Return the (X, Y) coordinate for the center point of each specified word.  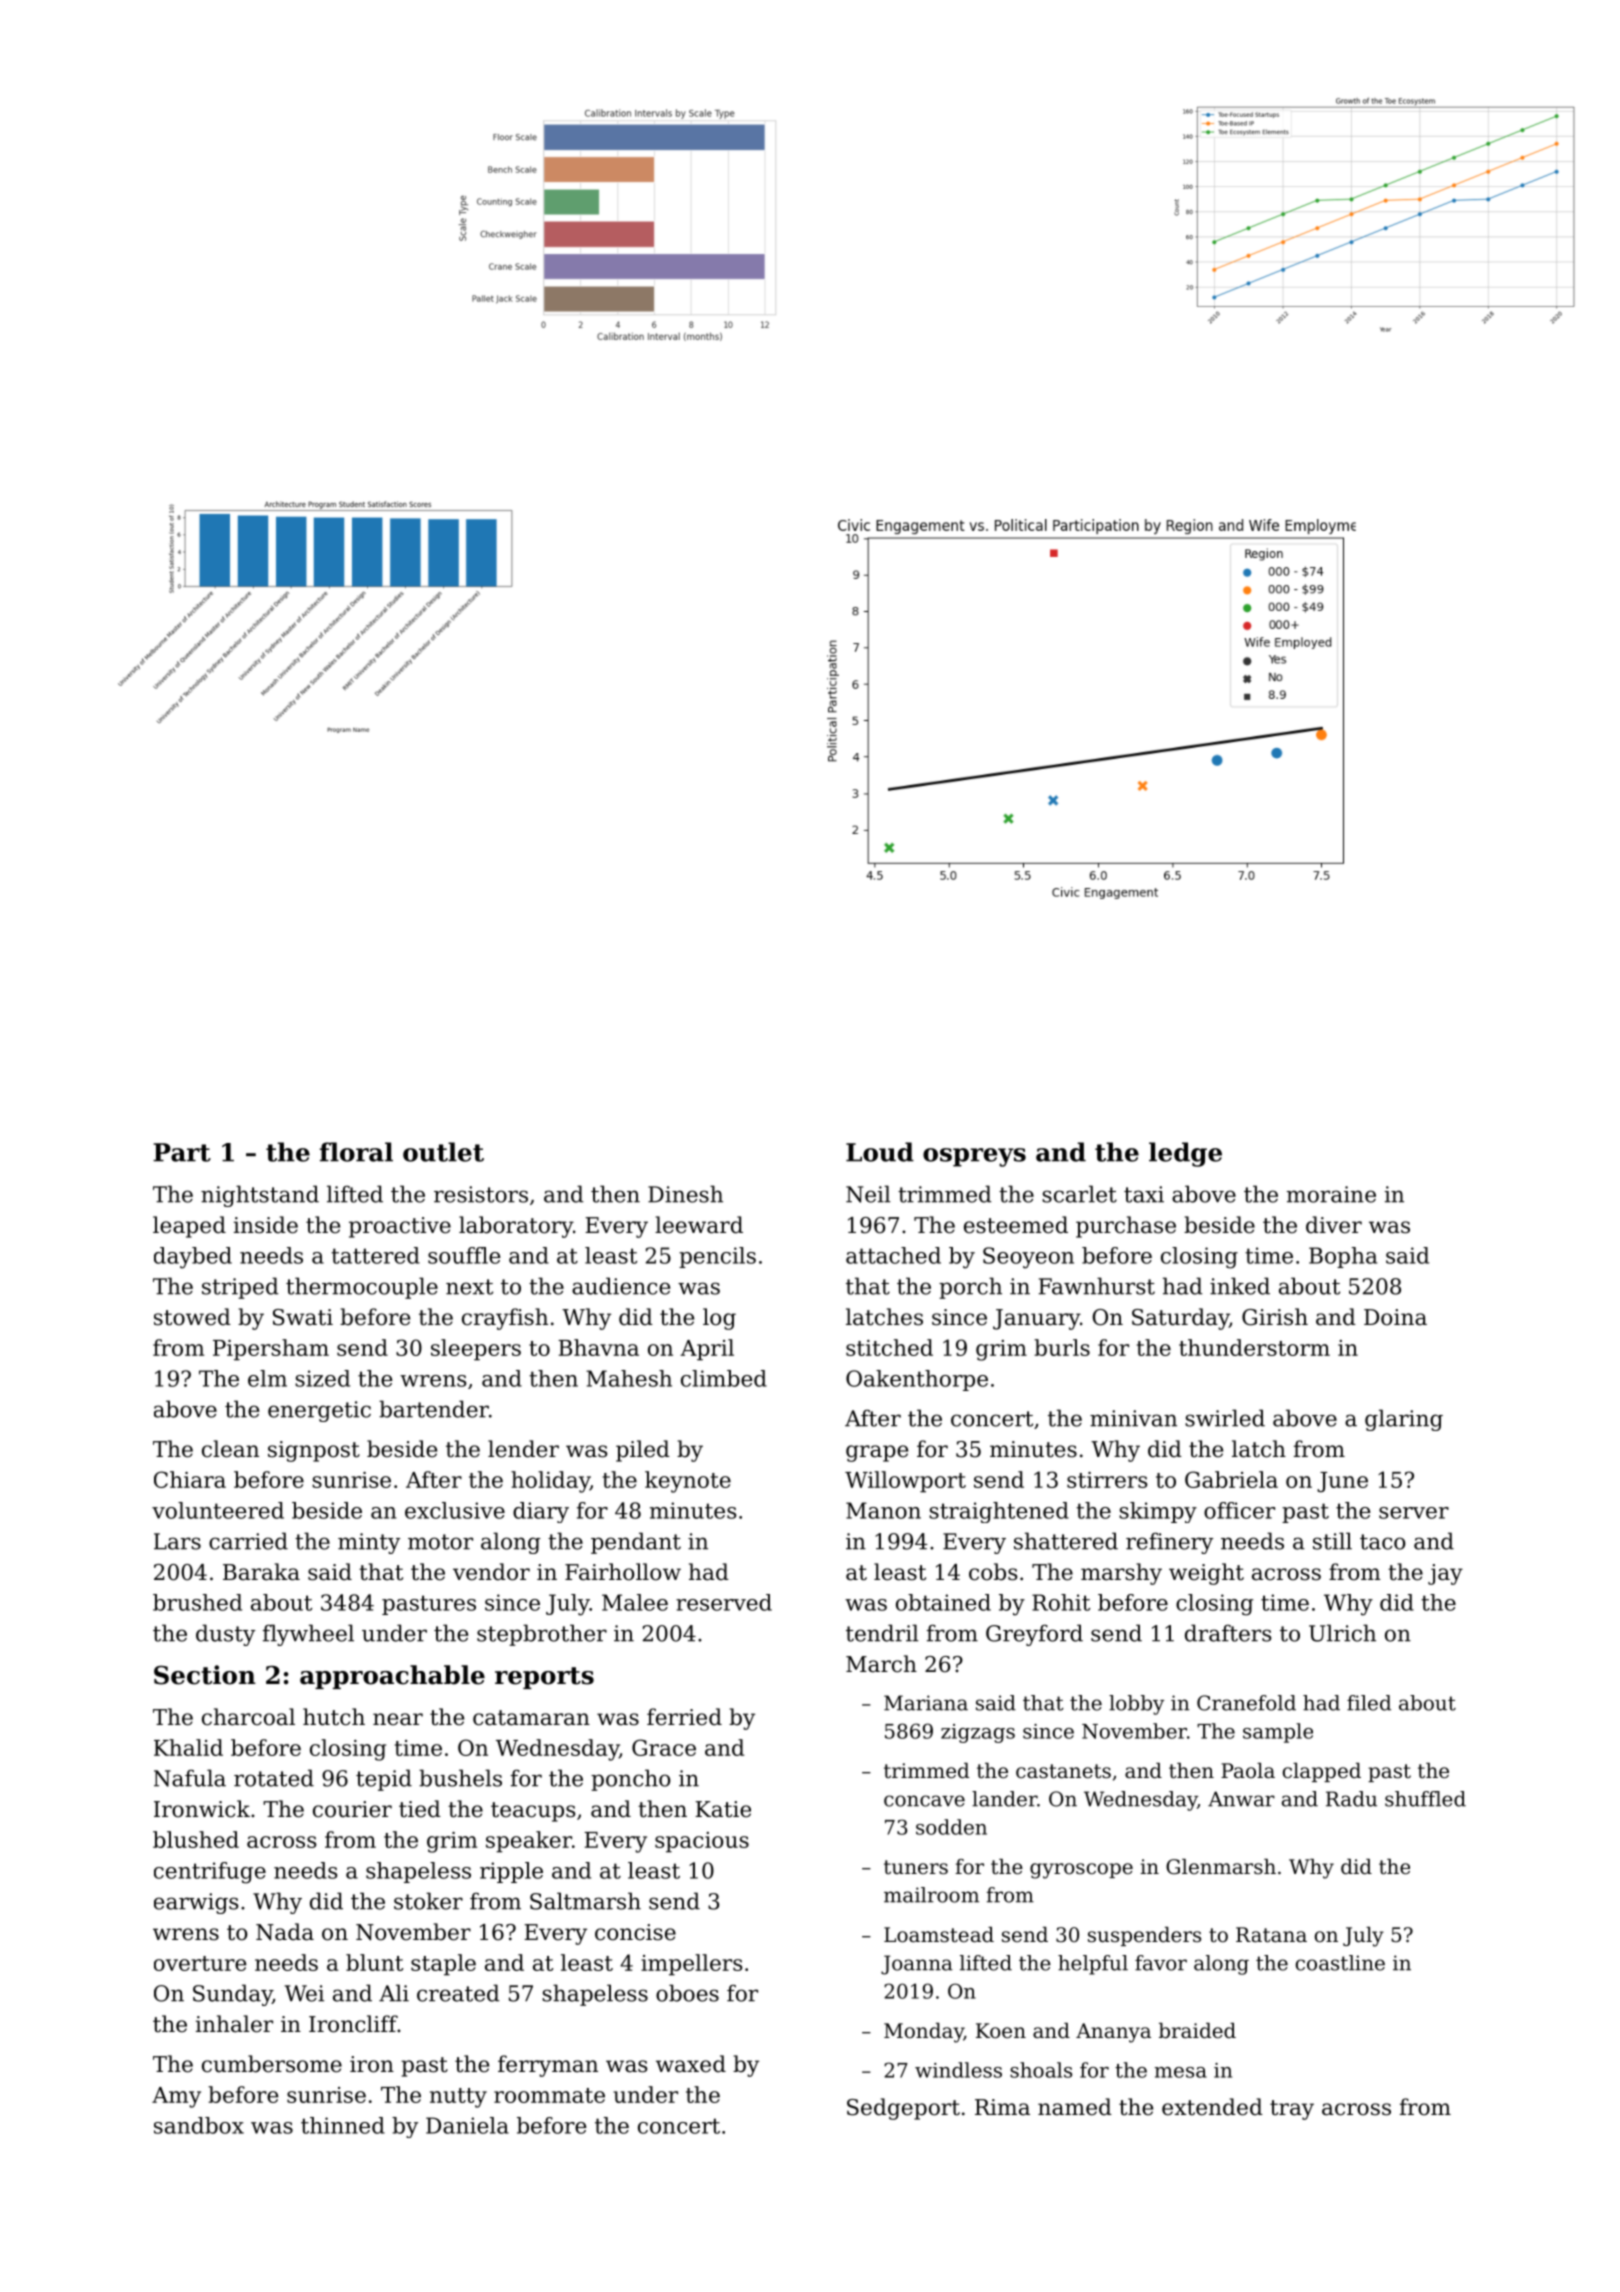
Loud (880, 1152)
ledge (1185, 1154)
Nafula (190, 1778)
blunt (374, 1962)
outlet (443, 1152)
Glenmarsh (1221, 1867)
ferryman (548, 2066)
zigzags (978, 1733)
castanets (1063, 1771)
